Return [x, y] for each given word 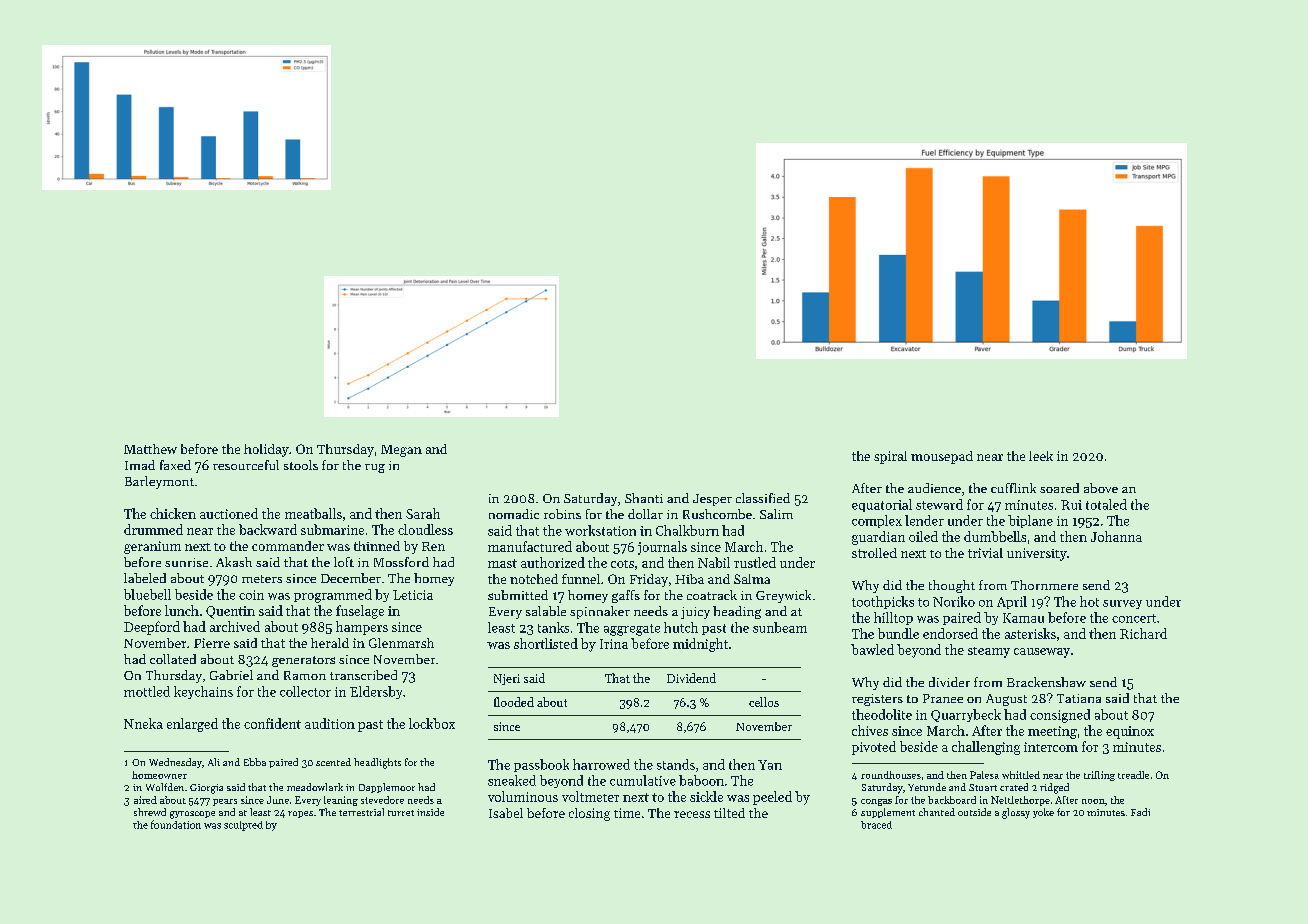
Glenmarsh [401, 643]
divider [949, 682]
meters [262, 579]
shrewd [150, 812]
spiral [890, 457]
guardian [878, 538]
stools [301, 465]
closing [589, 814]
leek [1041, 456]
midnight [700, 645]
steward [939, 504]
